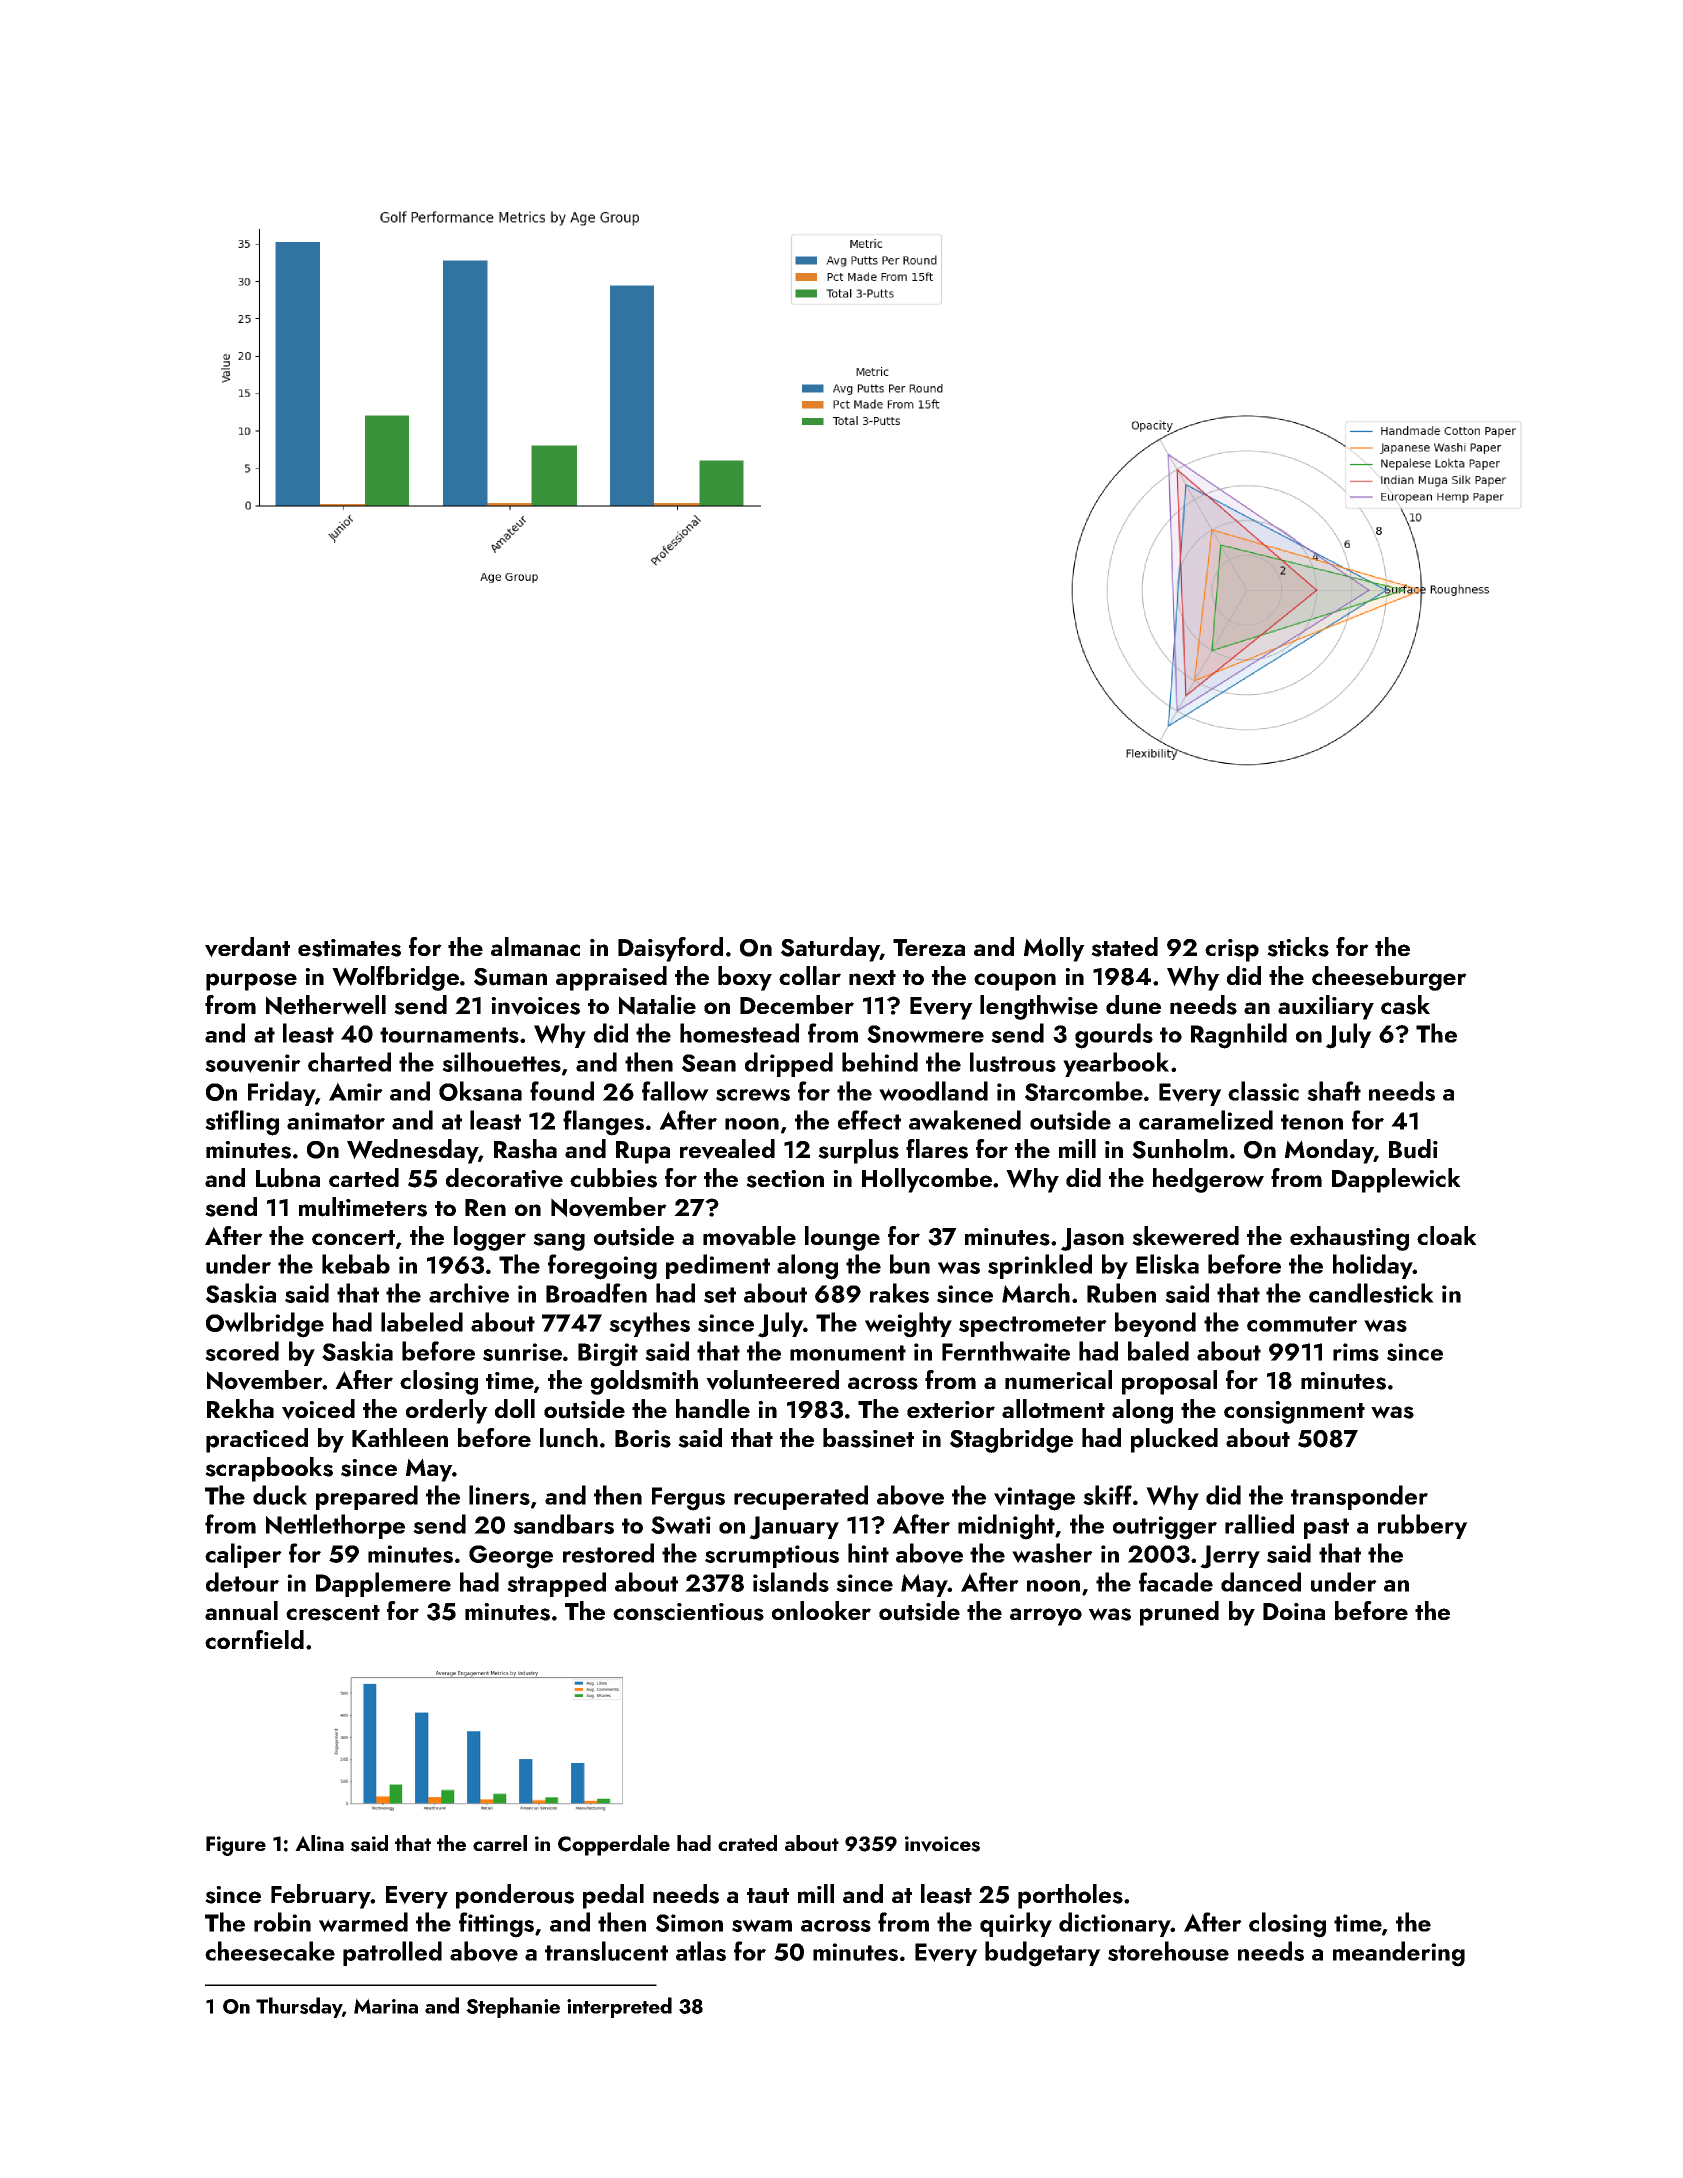  What do you see at coordinates (688, 1612) in the screenshot?
I see `conscientious` at bounding box center [688, 1612].
